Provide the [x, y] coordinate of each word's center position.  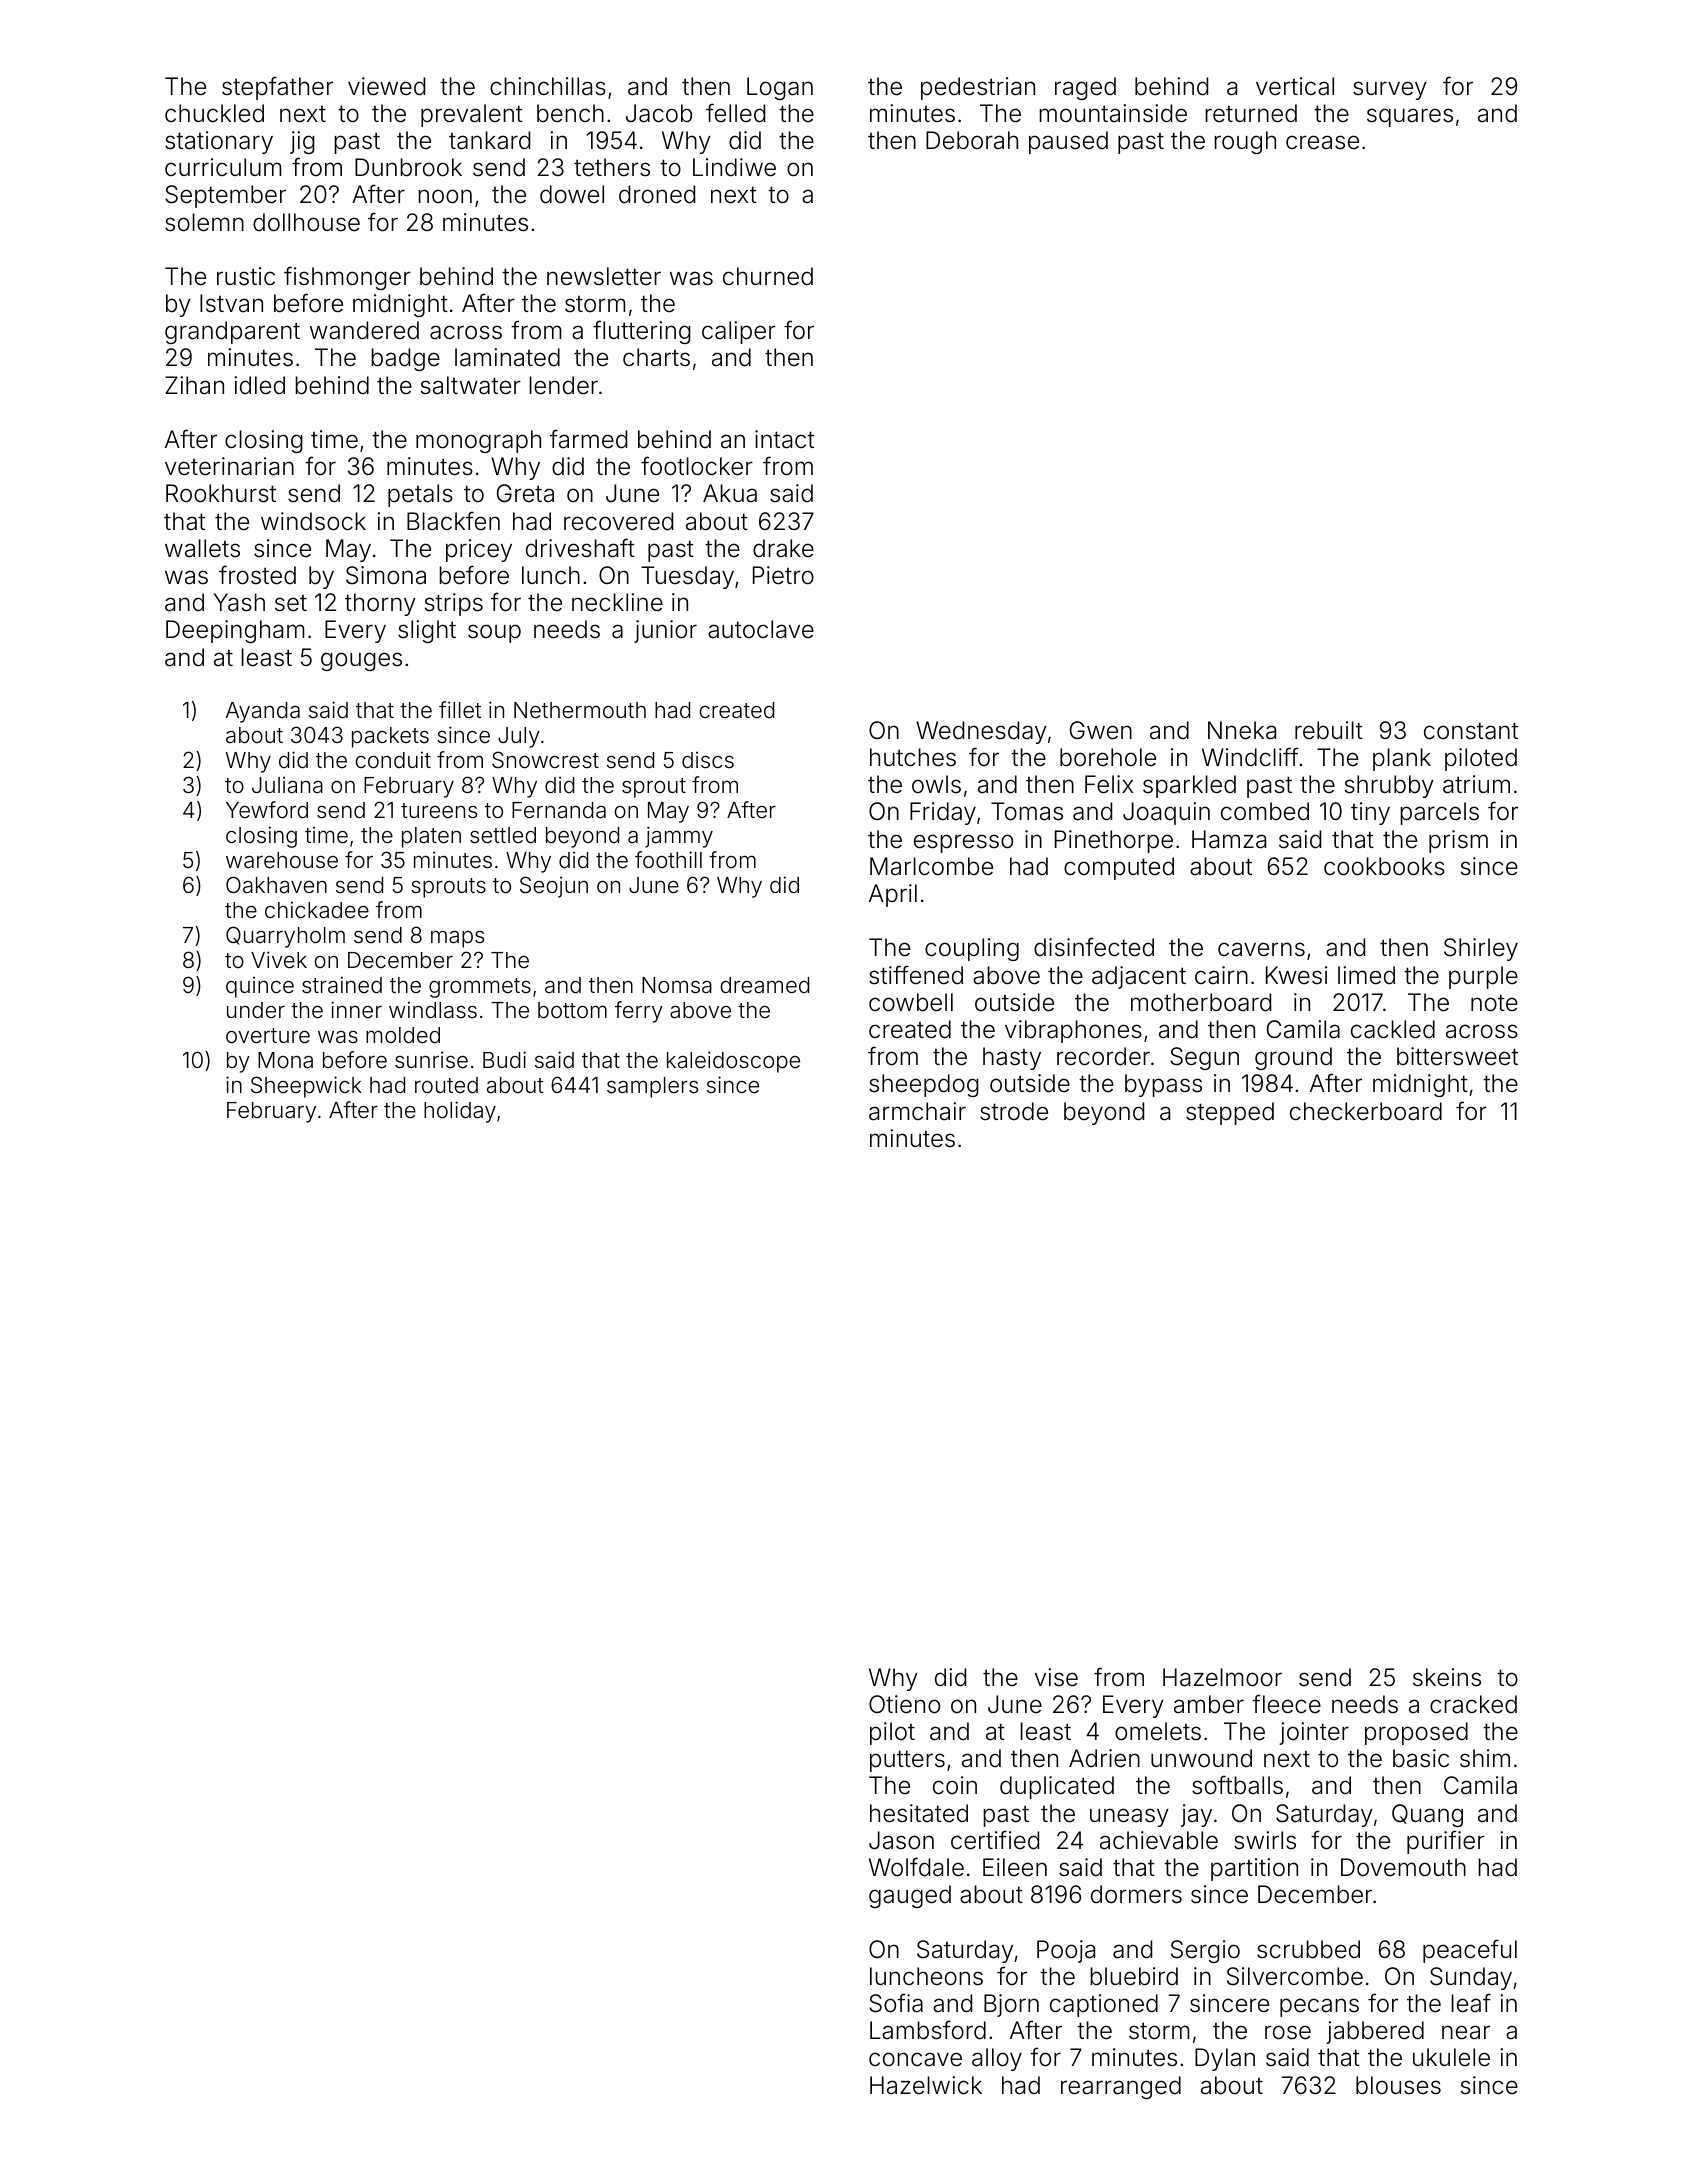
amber [1209, 1704]
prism [1458, 841]
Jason [901, 1840]
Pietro [783, 575]
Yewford [267, 810]
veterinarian [229, 466]
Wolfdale [916, 1867]
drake [783, 548]
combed [1265, 811]
